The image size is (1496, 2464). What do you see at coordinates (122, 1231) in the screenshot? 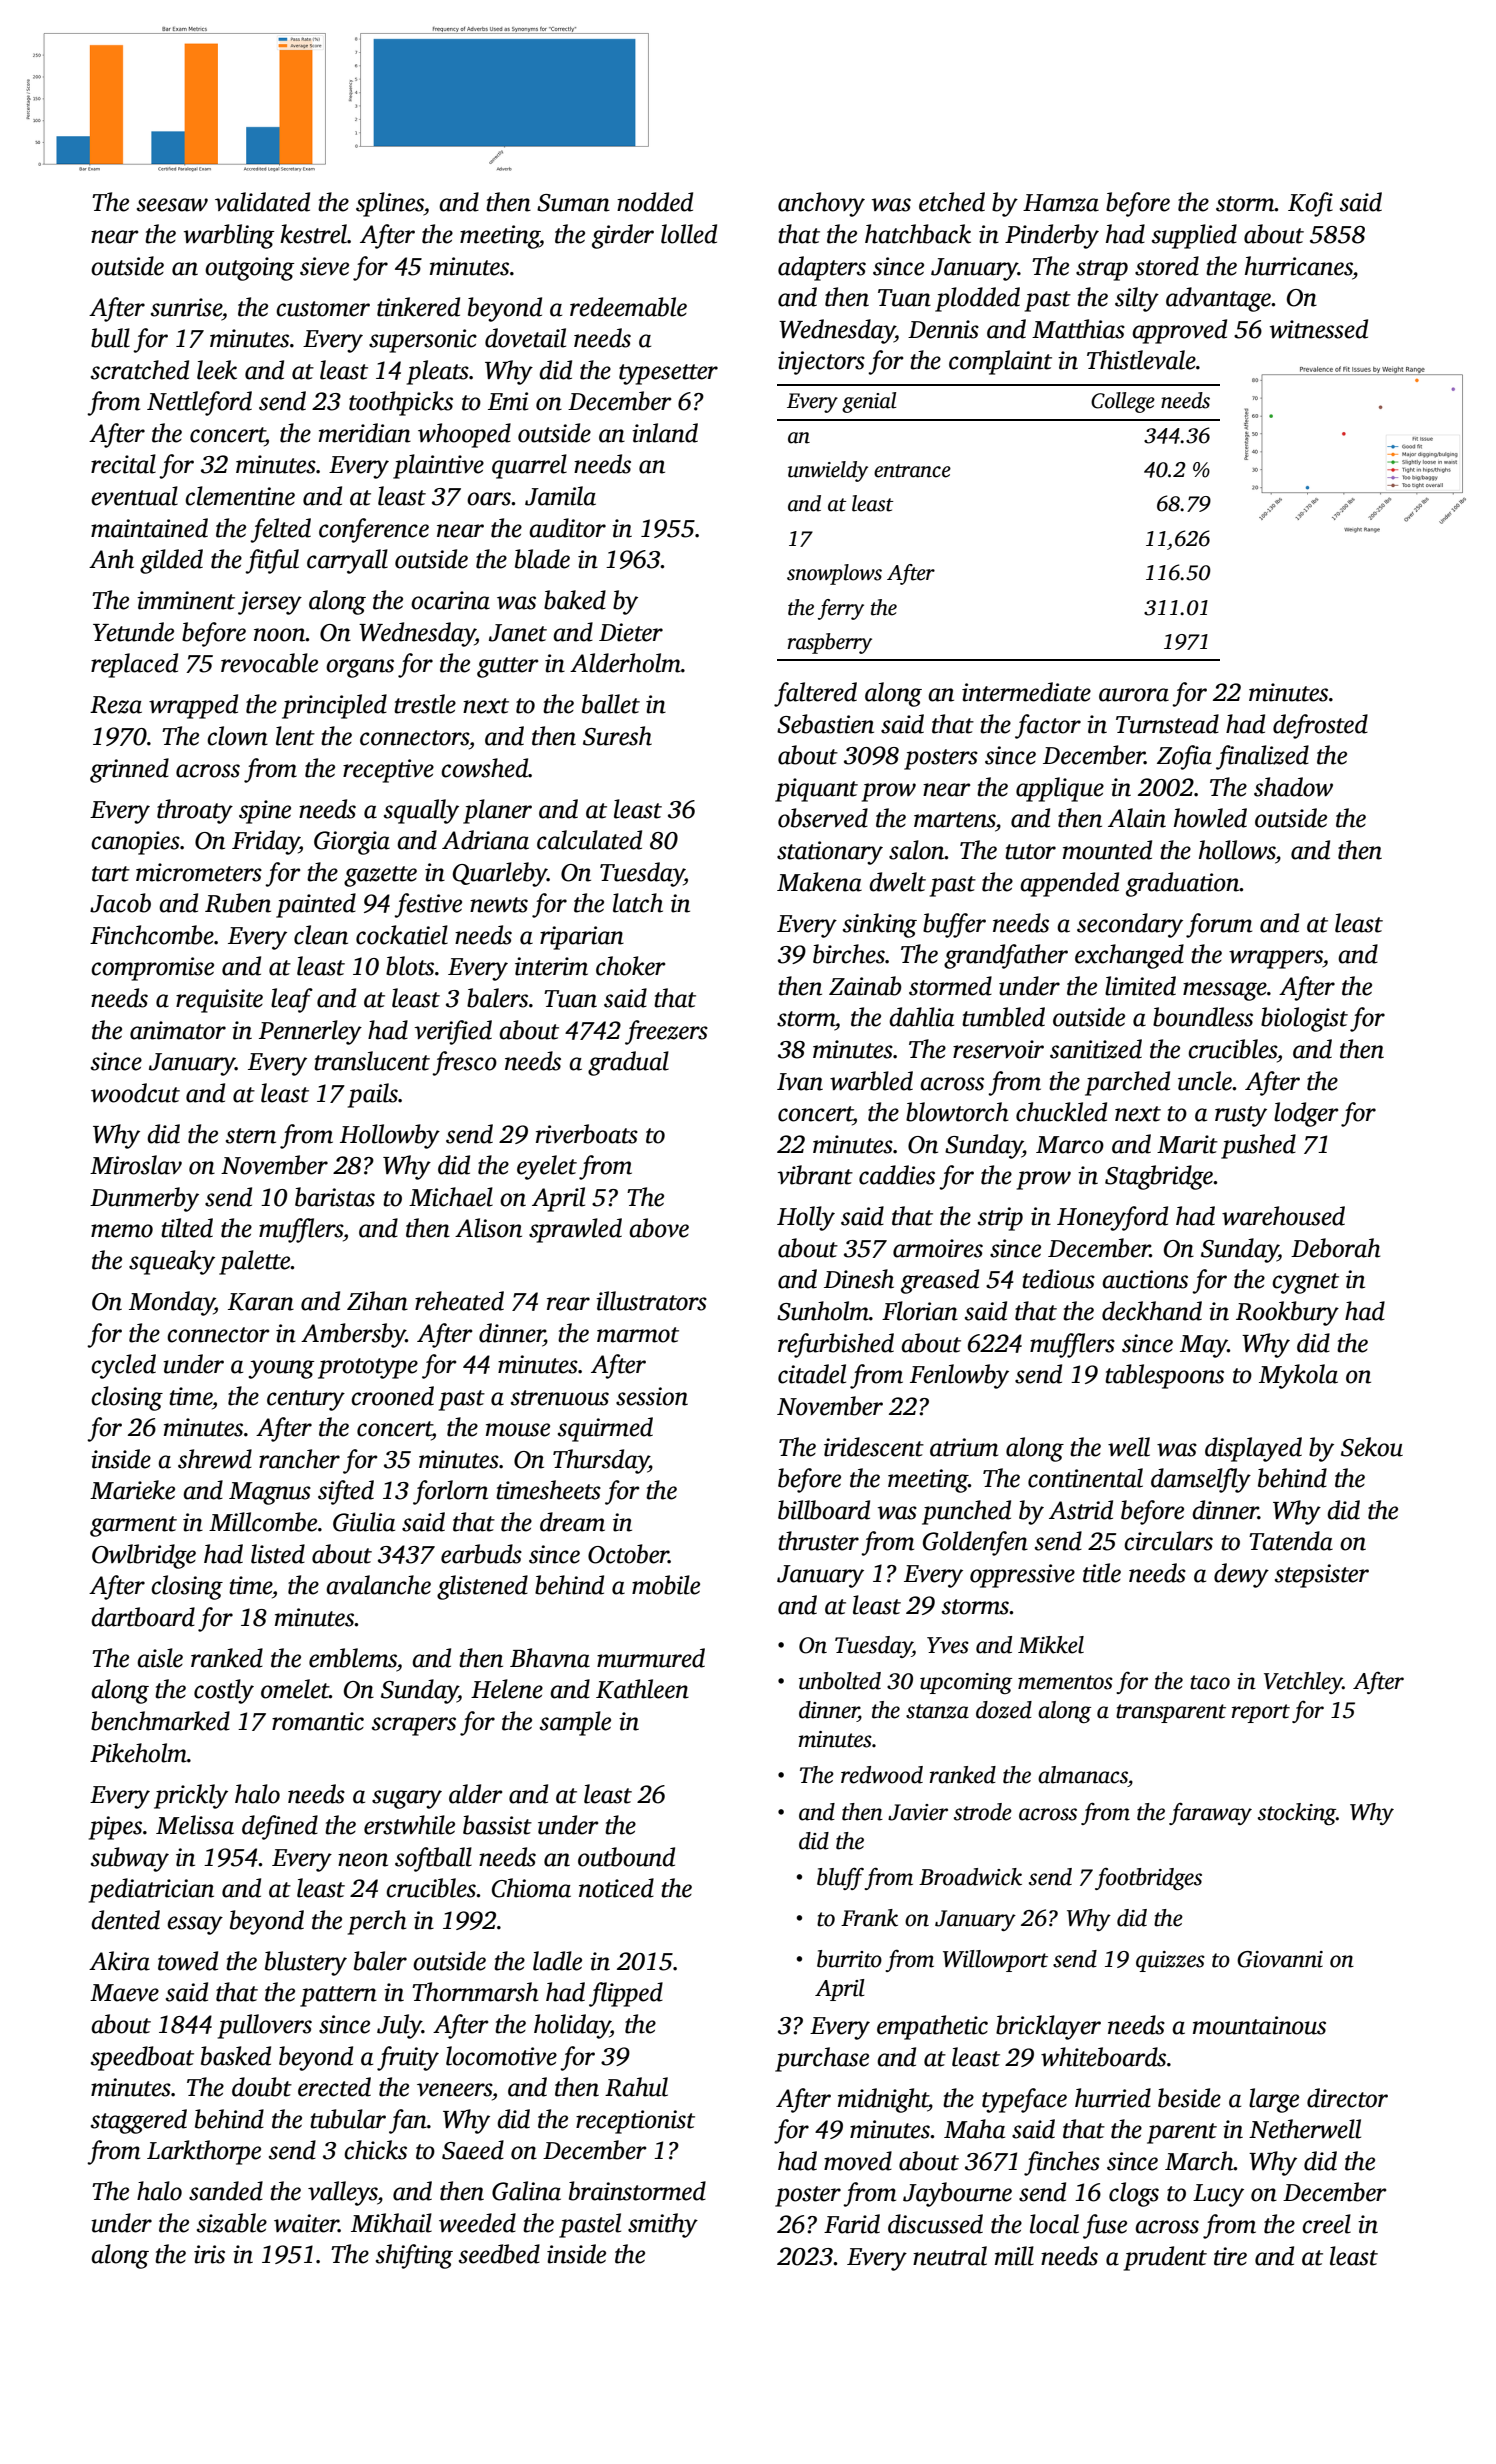
I see `memo` at bounding box center [122, 1231].
